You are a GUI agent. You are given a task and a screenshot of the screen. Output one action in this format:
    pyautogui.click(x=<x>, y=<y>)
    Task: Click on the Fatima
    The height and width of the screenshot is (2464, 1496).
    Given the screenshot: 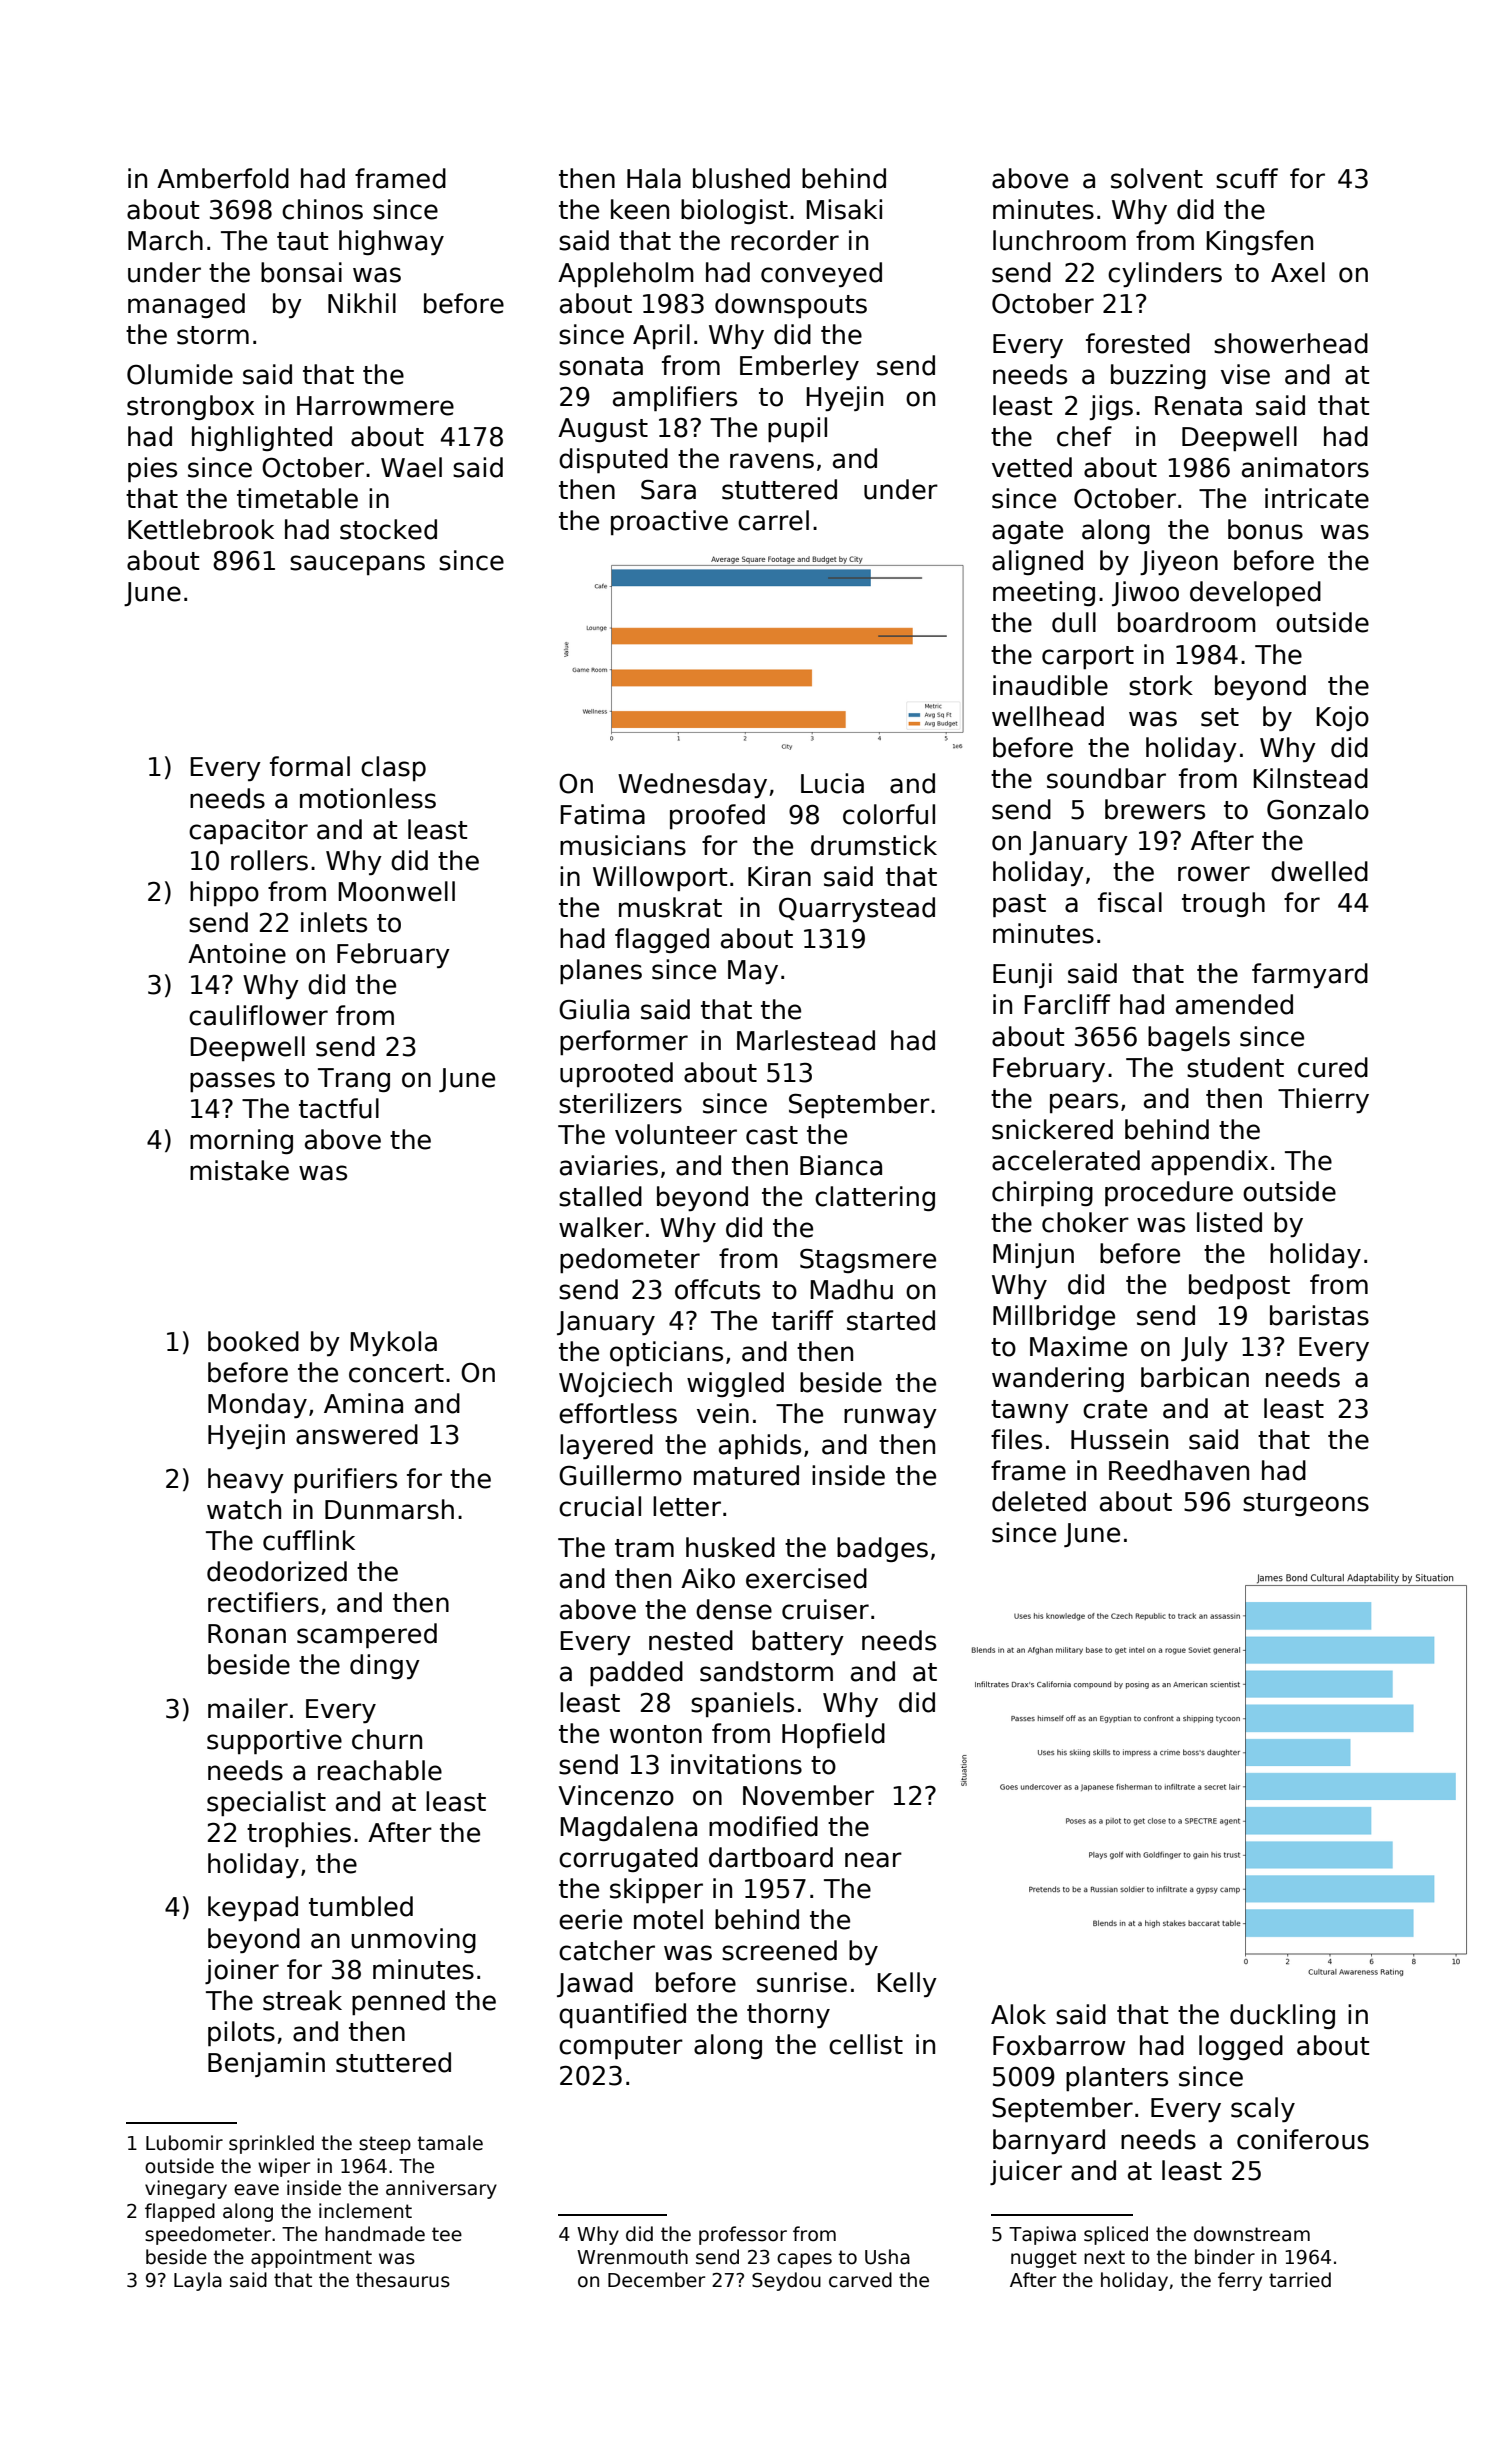 What is the action you would take?
    pyautogui.click(x=602, y=814)
